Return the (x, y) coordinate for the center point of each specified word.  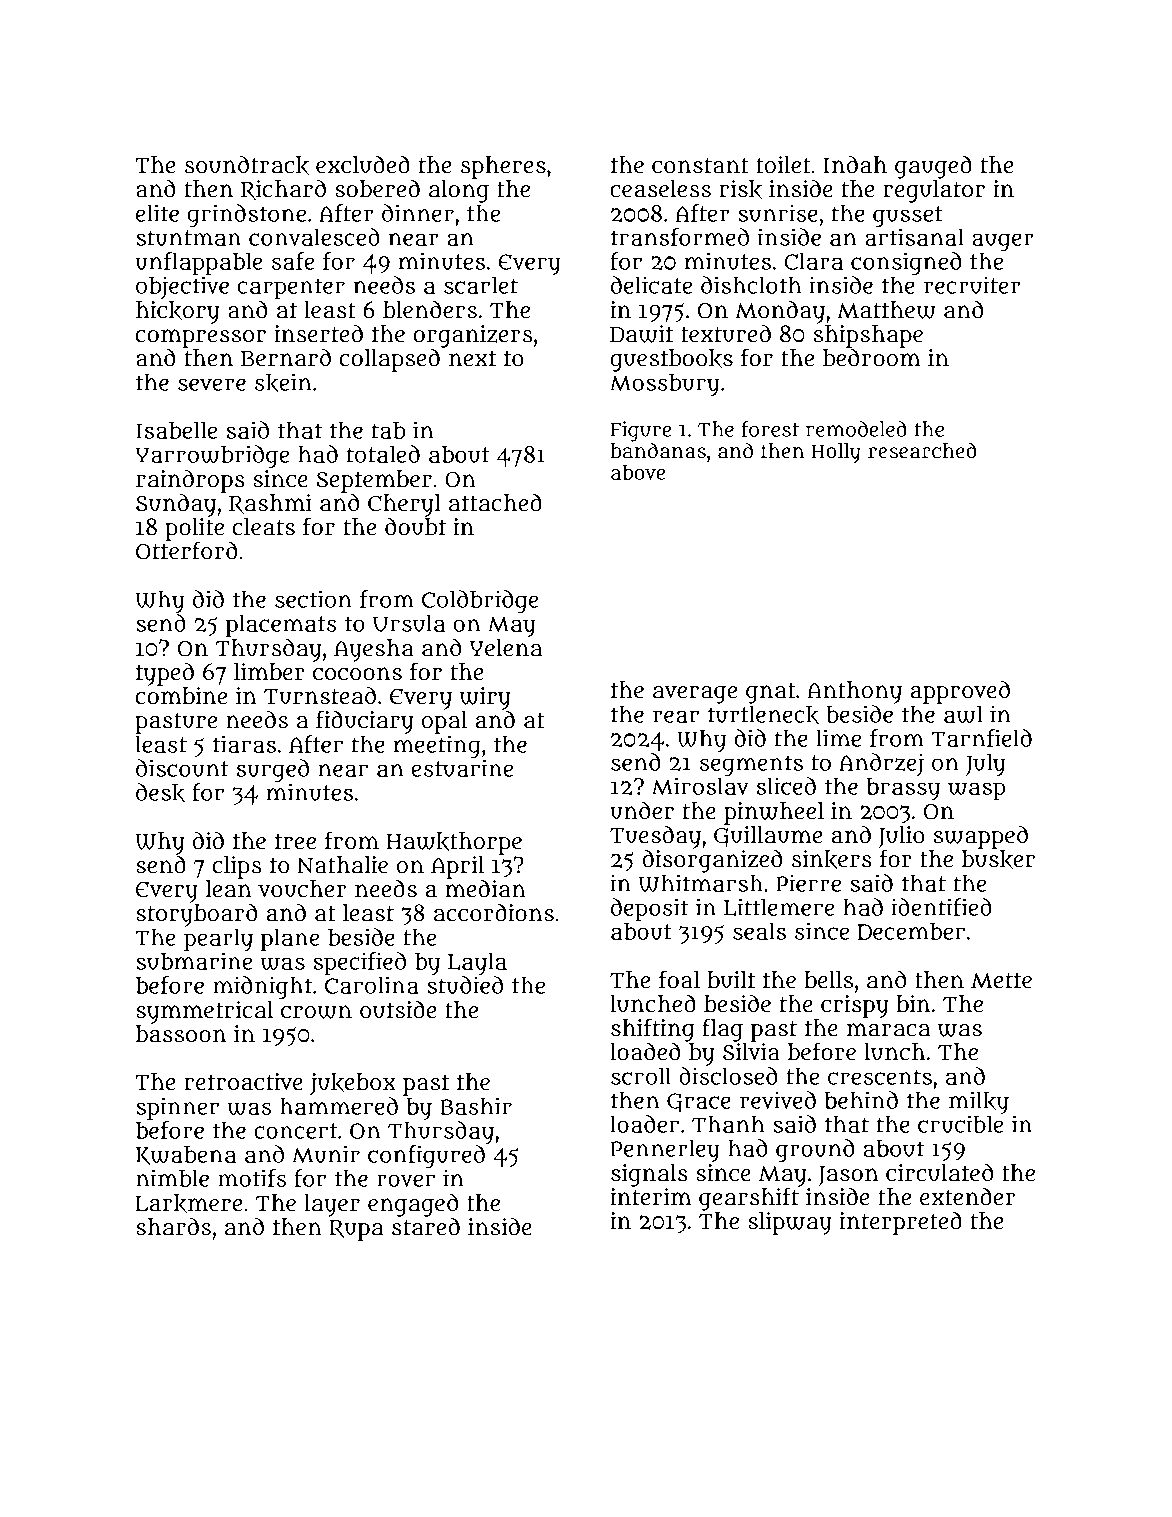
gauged (933, 167)
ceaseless (660, 189)
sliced (786, 786)
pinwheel (774, 813)
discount (182, 768)
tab (388, 430)
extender (967, 1196)
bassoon (181, 1034)
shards (173, 1226)
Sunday (176, 505)
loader (645, 1124)
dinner (418, 213)
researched (922, 450)
